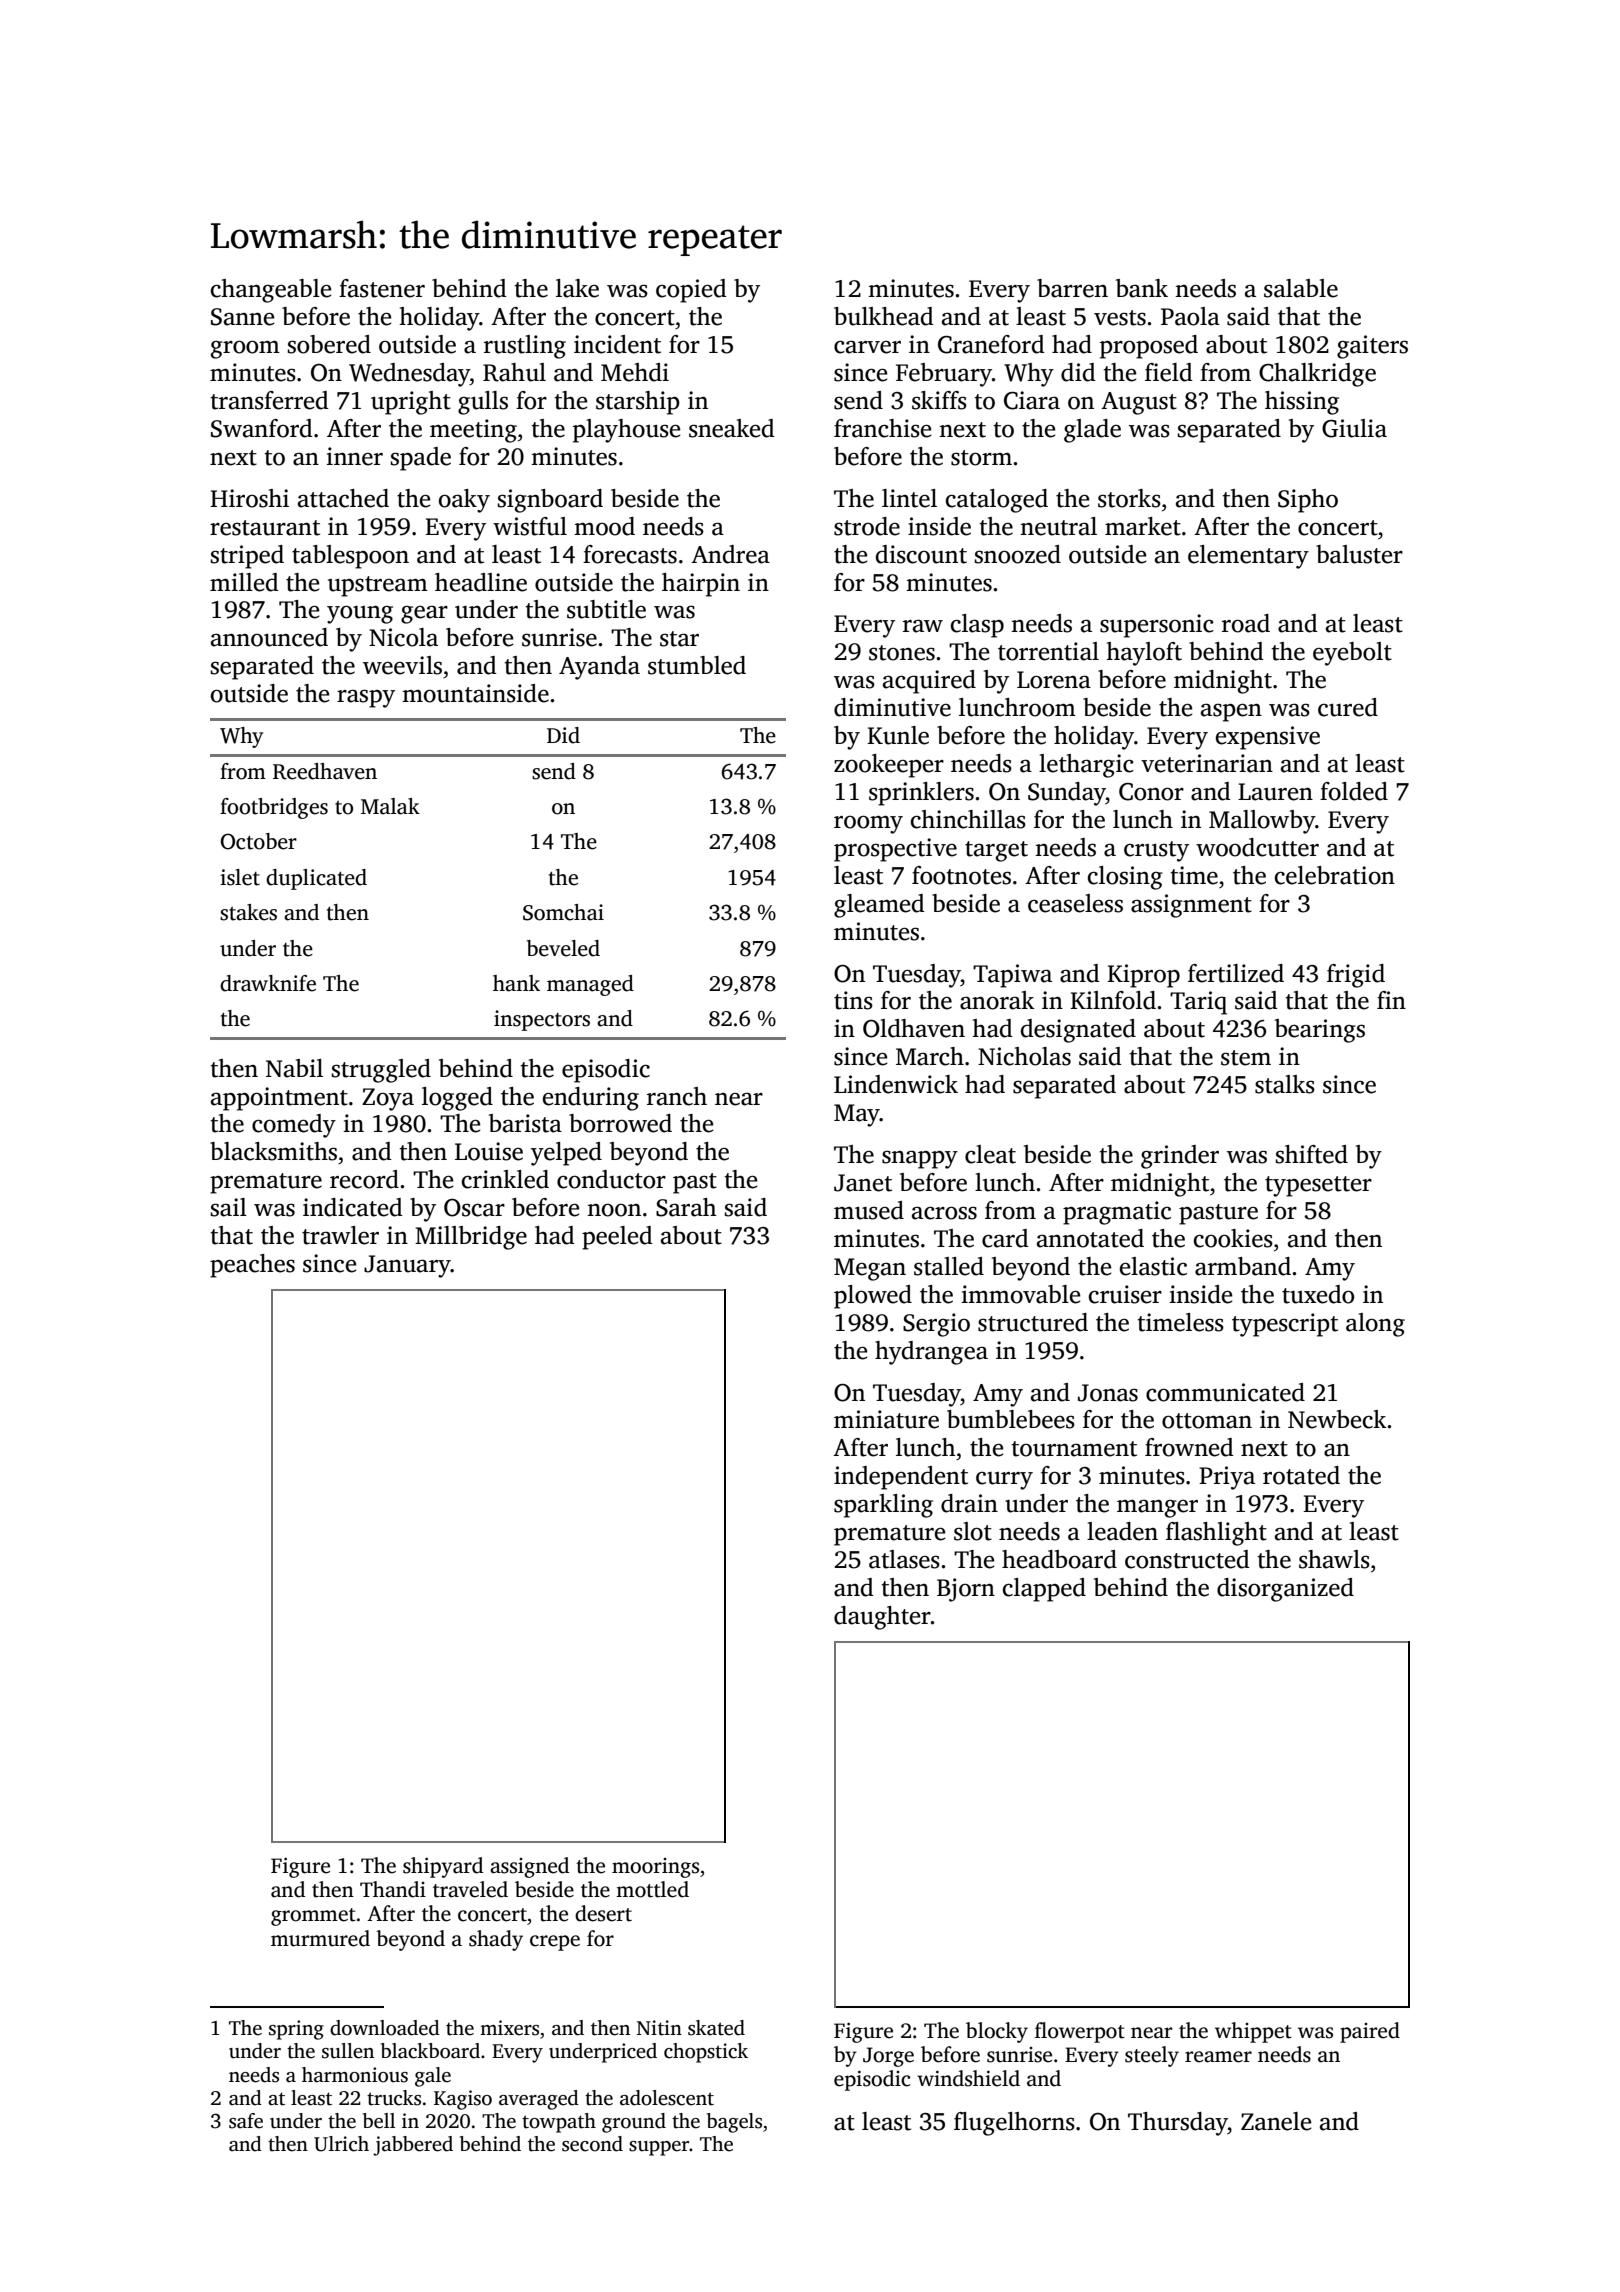 The image size is (1620, 2292). What do you see at coordinates (269, 637) in the screenshot?
I see `announced` at bounding box center [269, 637].
